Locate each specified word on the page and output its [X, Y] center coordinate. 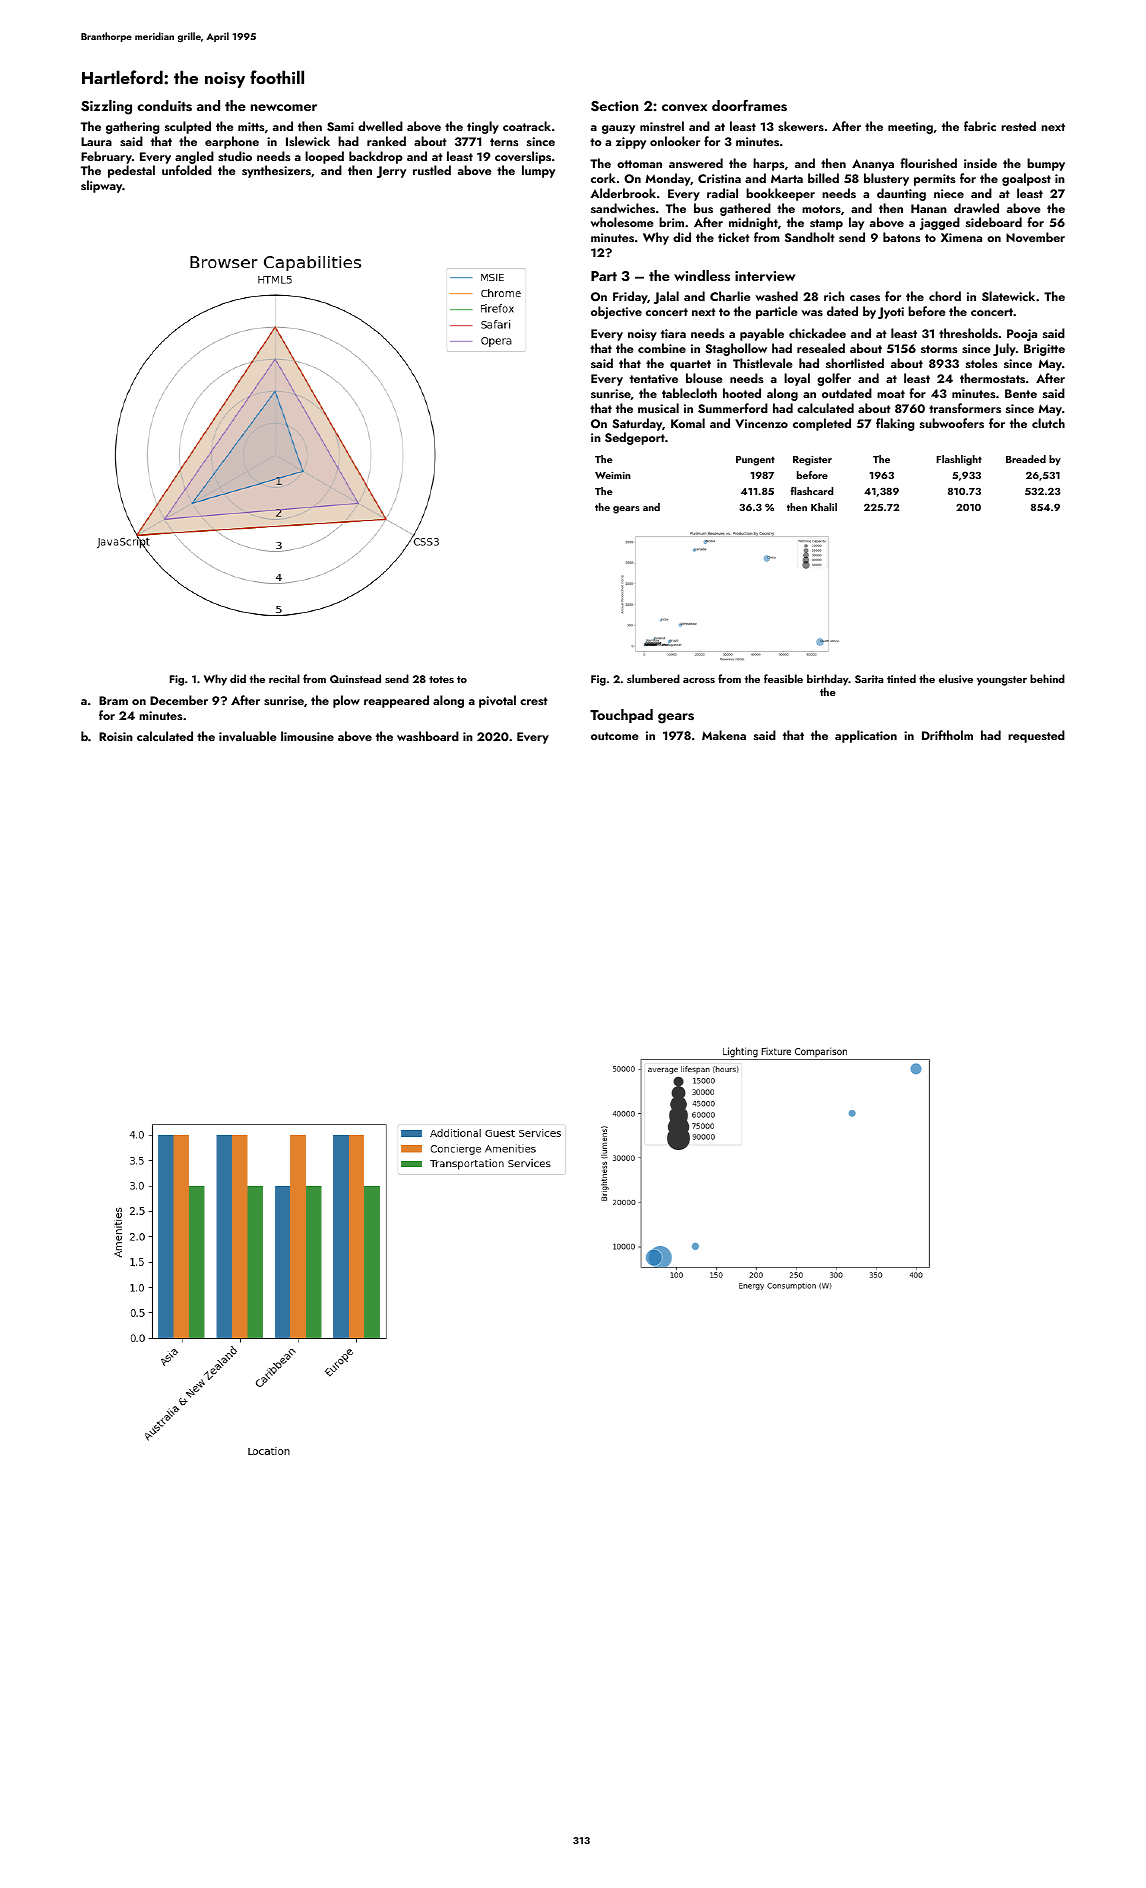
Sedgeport [635, 438]
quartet [690, 365]
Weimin [613, 475]
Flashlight [959, 460]
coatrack [527, 126]
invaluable [247, 736]
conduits [164, 106]
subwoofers [952, 423]
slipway [101, 186]
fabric [980, 126]
